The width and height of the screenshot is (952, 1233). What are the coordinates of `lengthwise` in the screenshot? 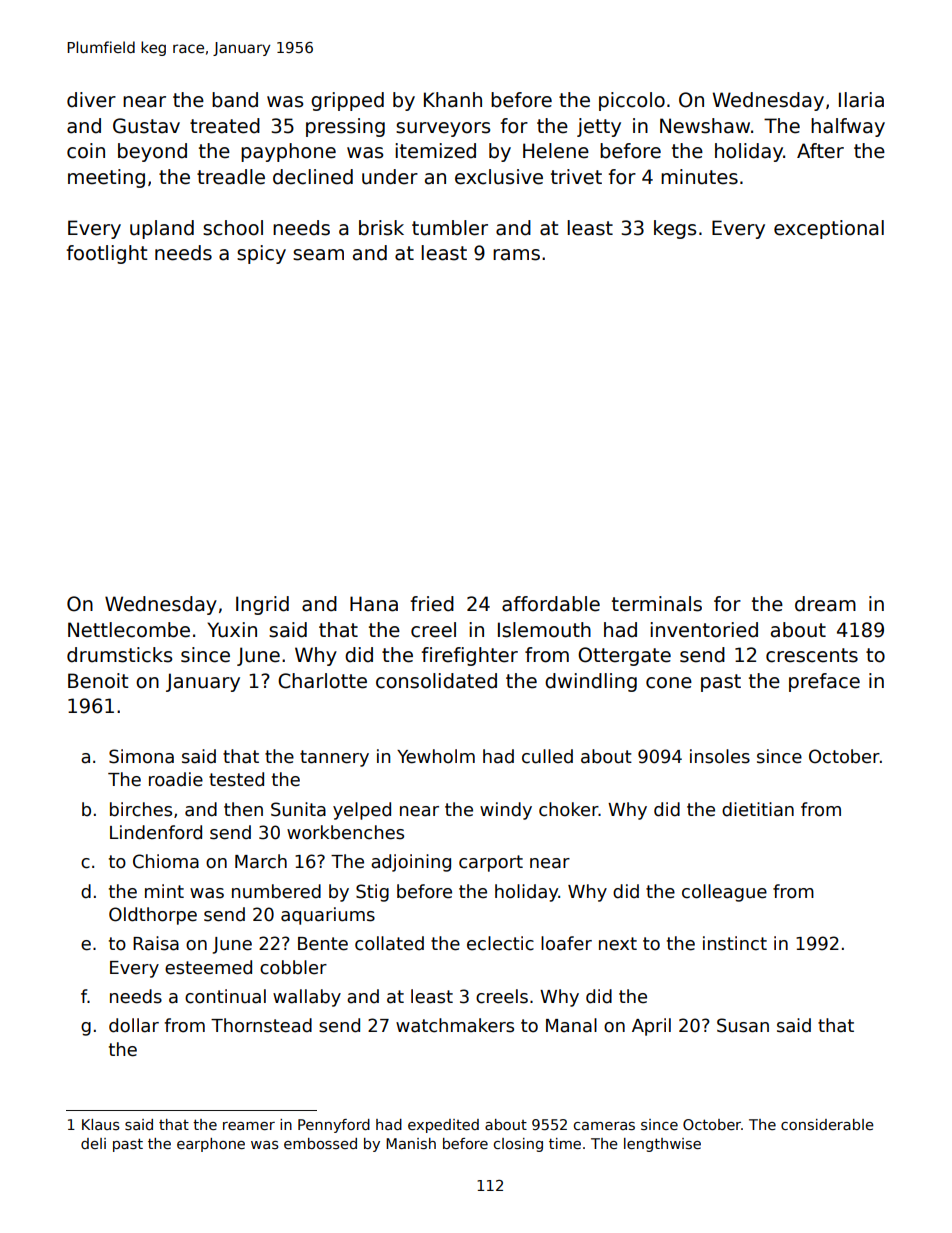 It's located at (662, 1145).
